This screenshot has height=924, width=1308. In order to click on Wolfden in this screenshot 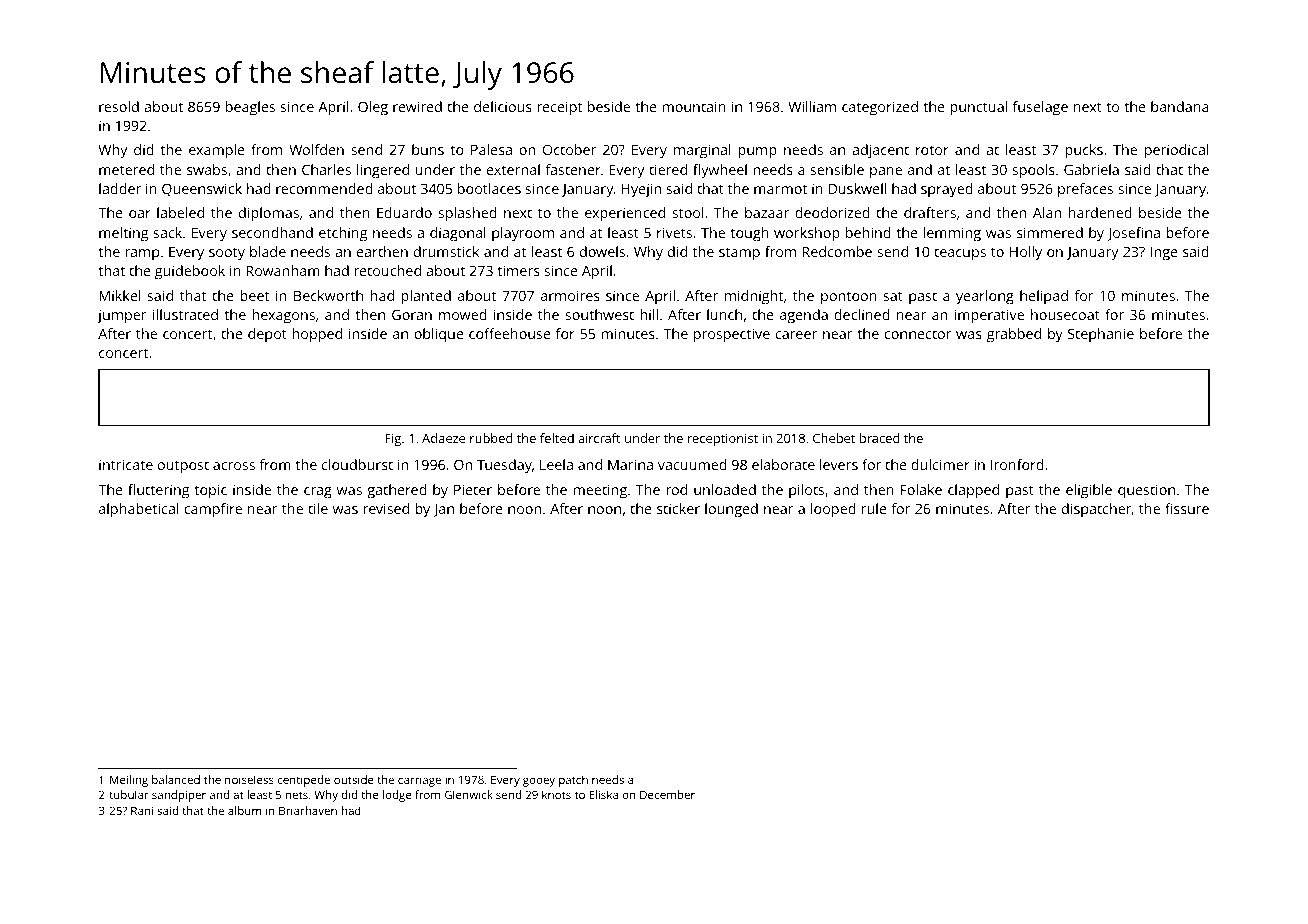, I will do `click(316, 149)`.
